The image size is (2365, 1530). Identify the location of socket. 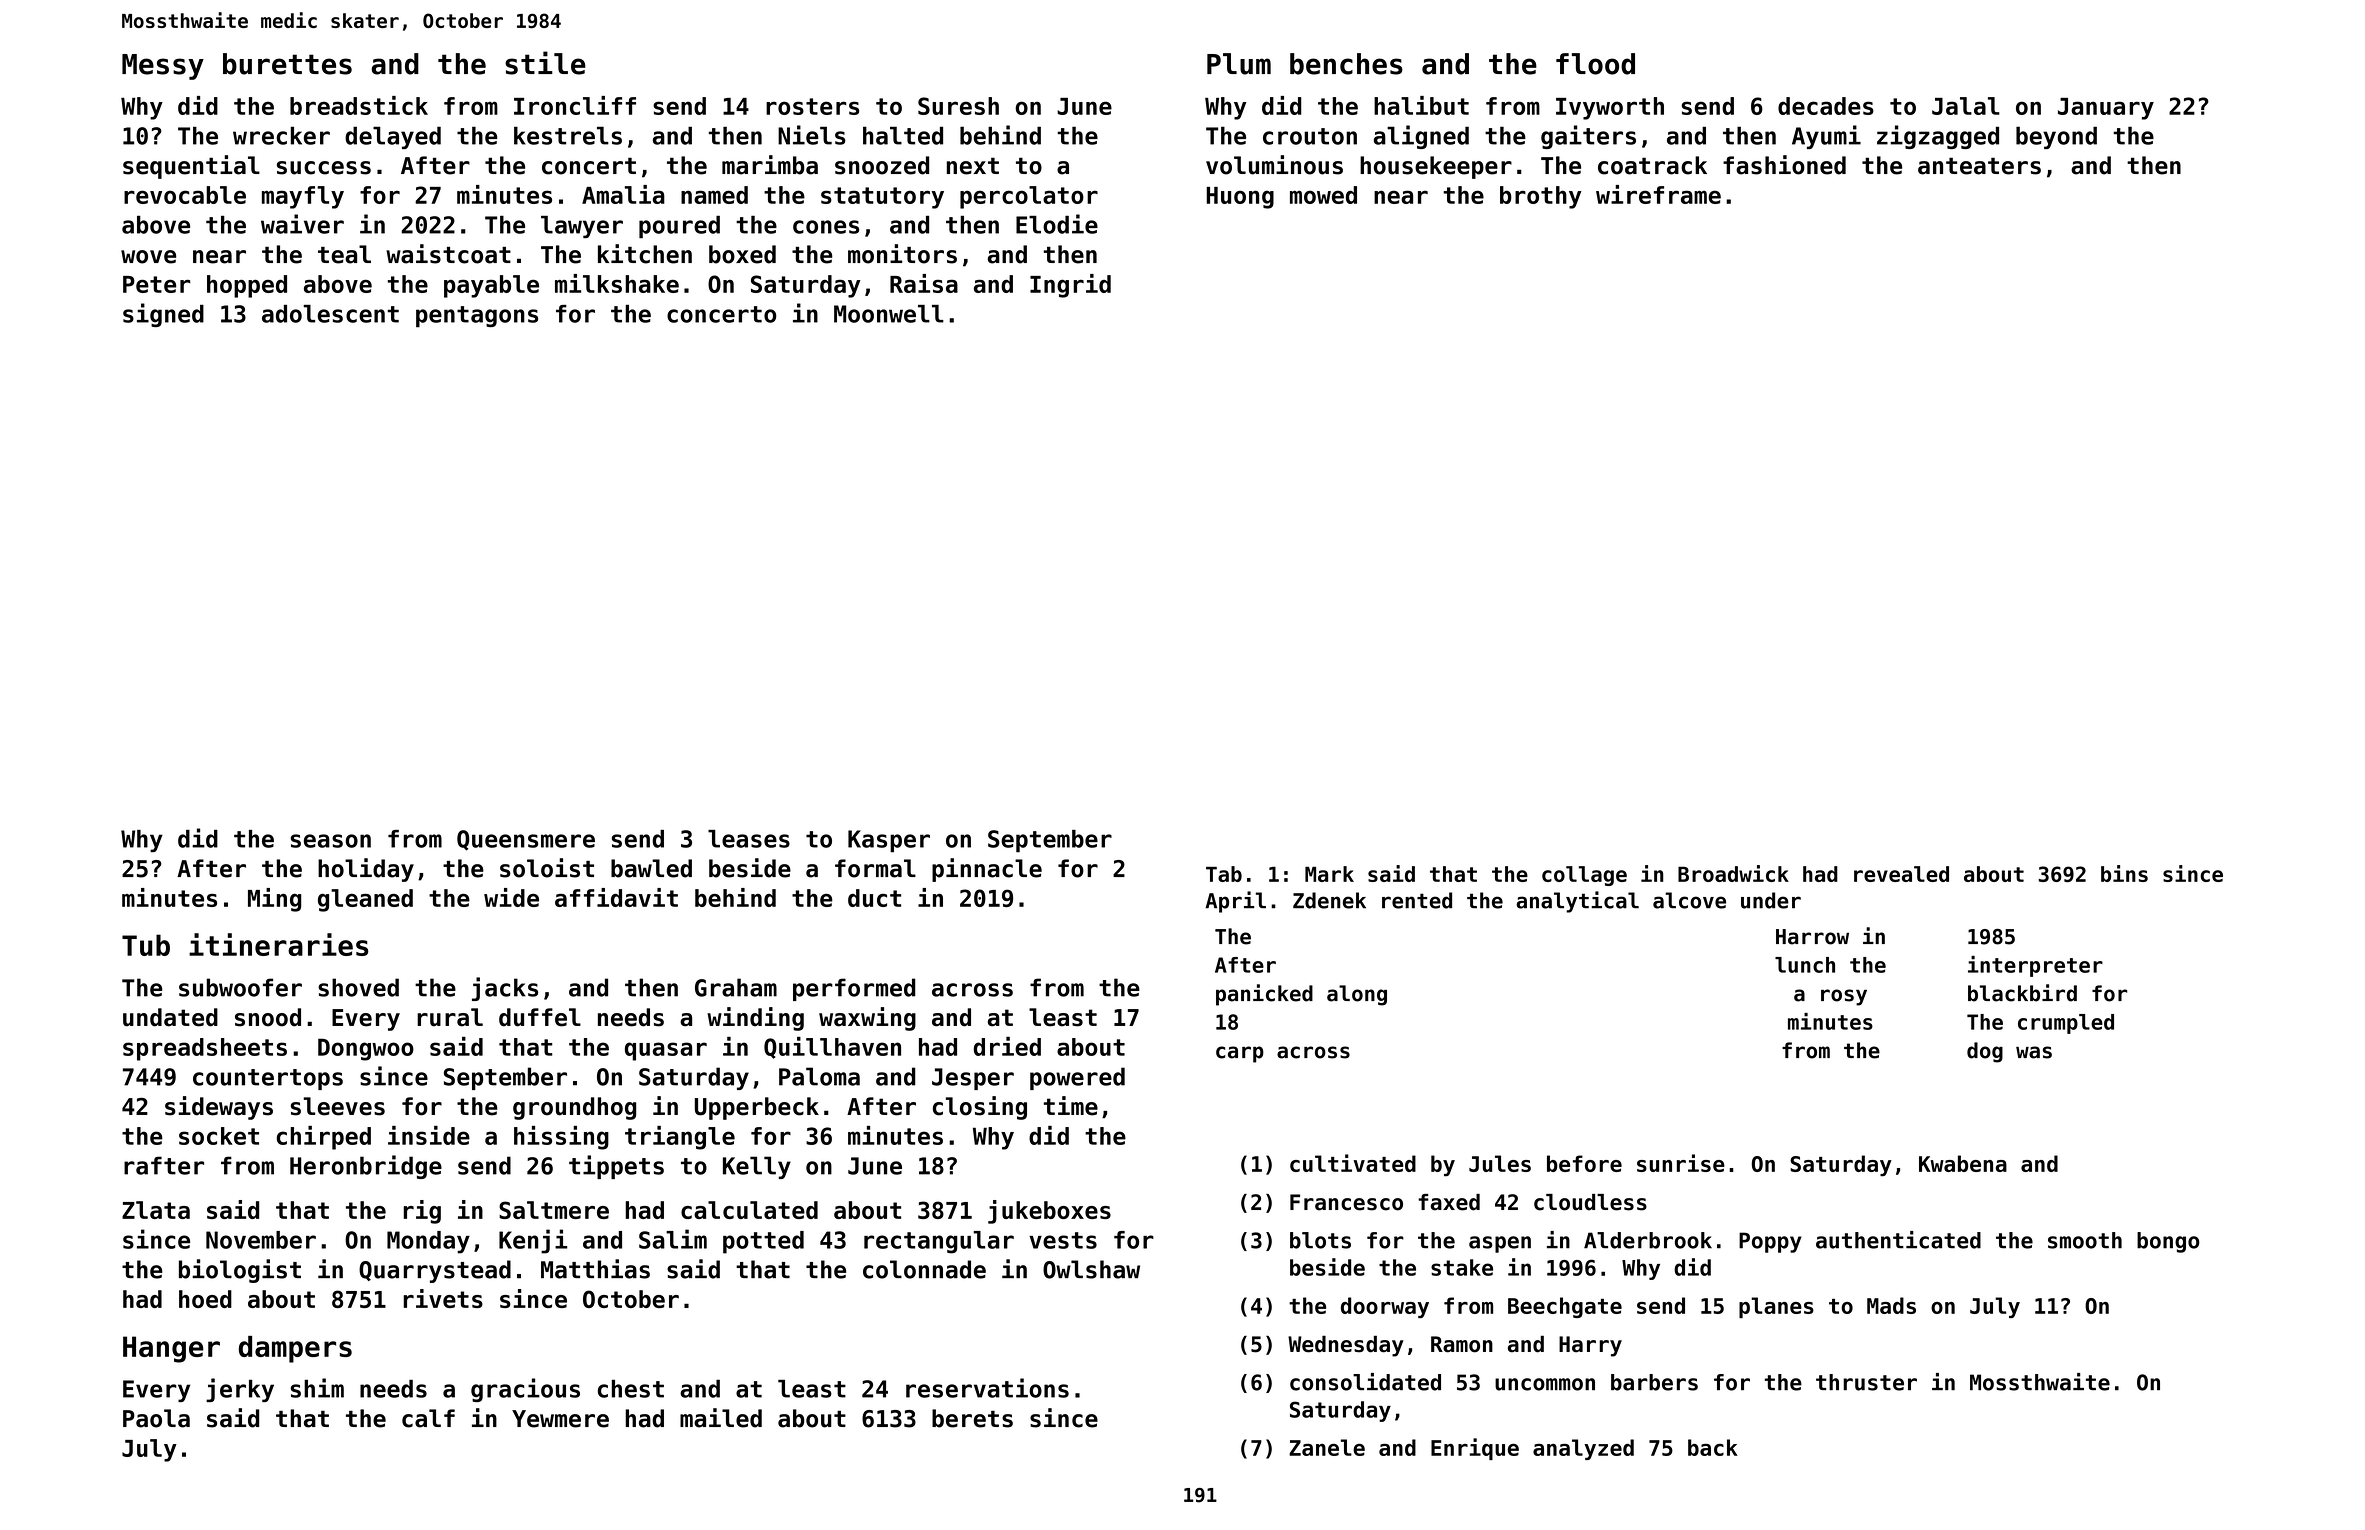
(219, 1136).
